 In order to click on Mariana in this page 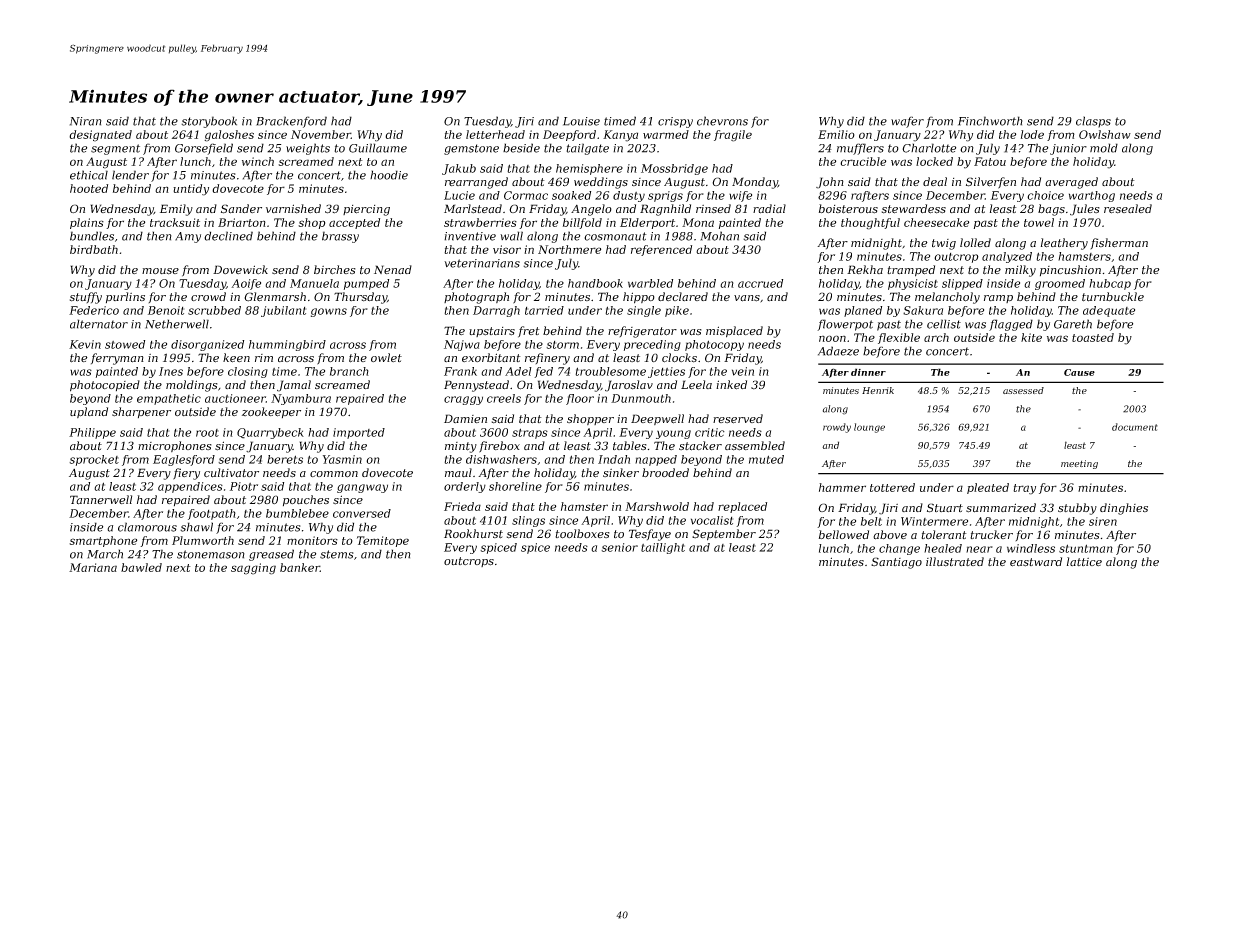, I will do `click(93, 567)`.
